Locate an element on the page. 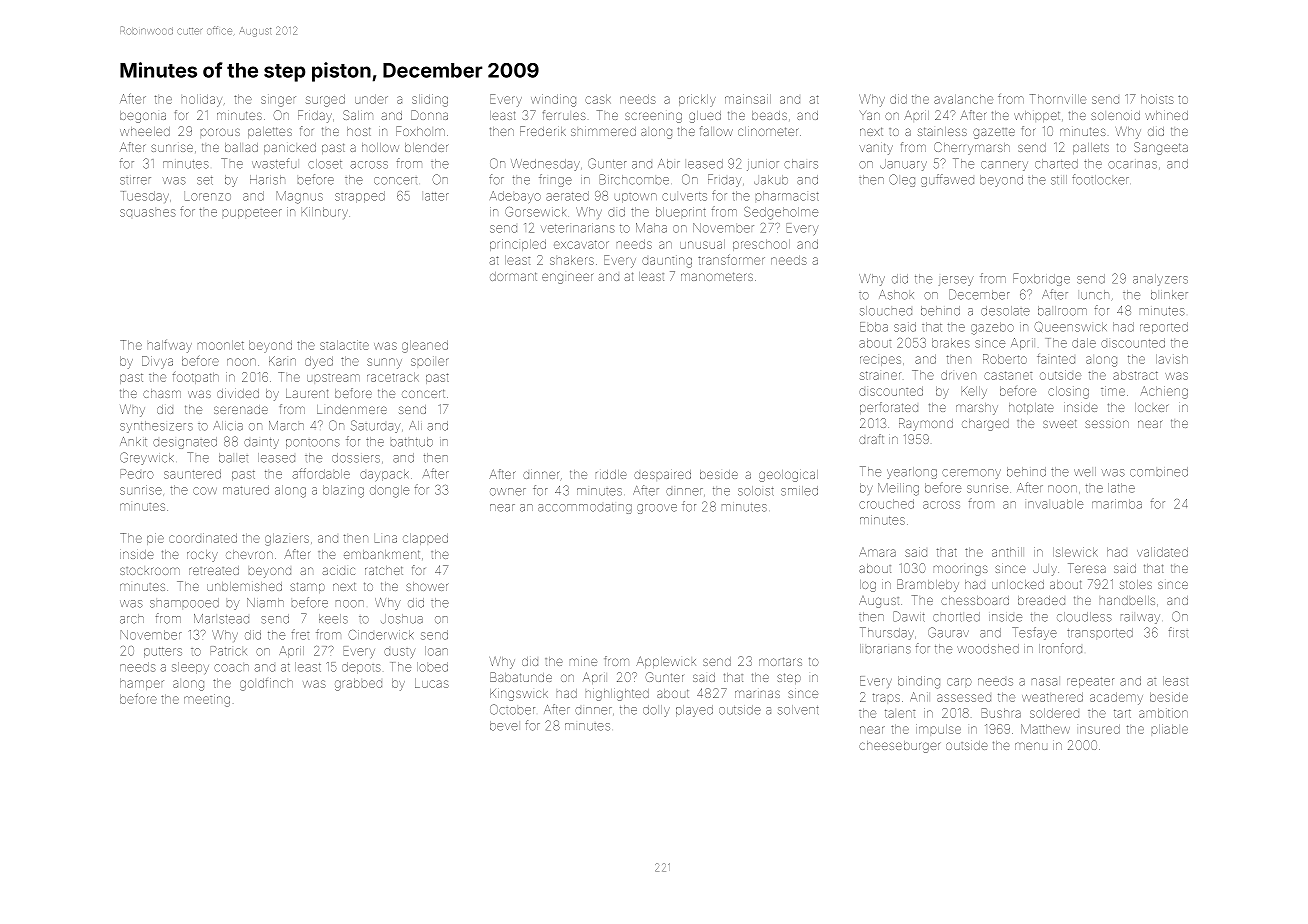 Image resolution: width=1308 pixels, height=924 pixels. combined is located at coordinates (1159, 472).
